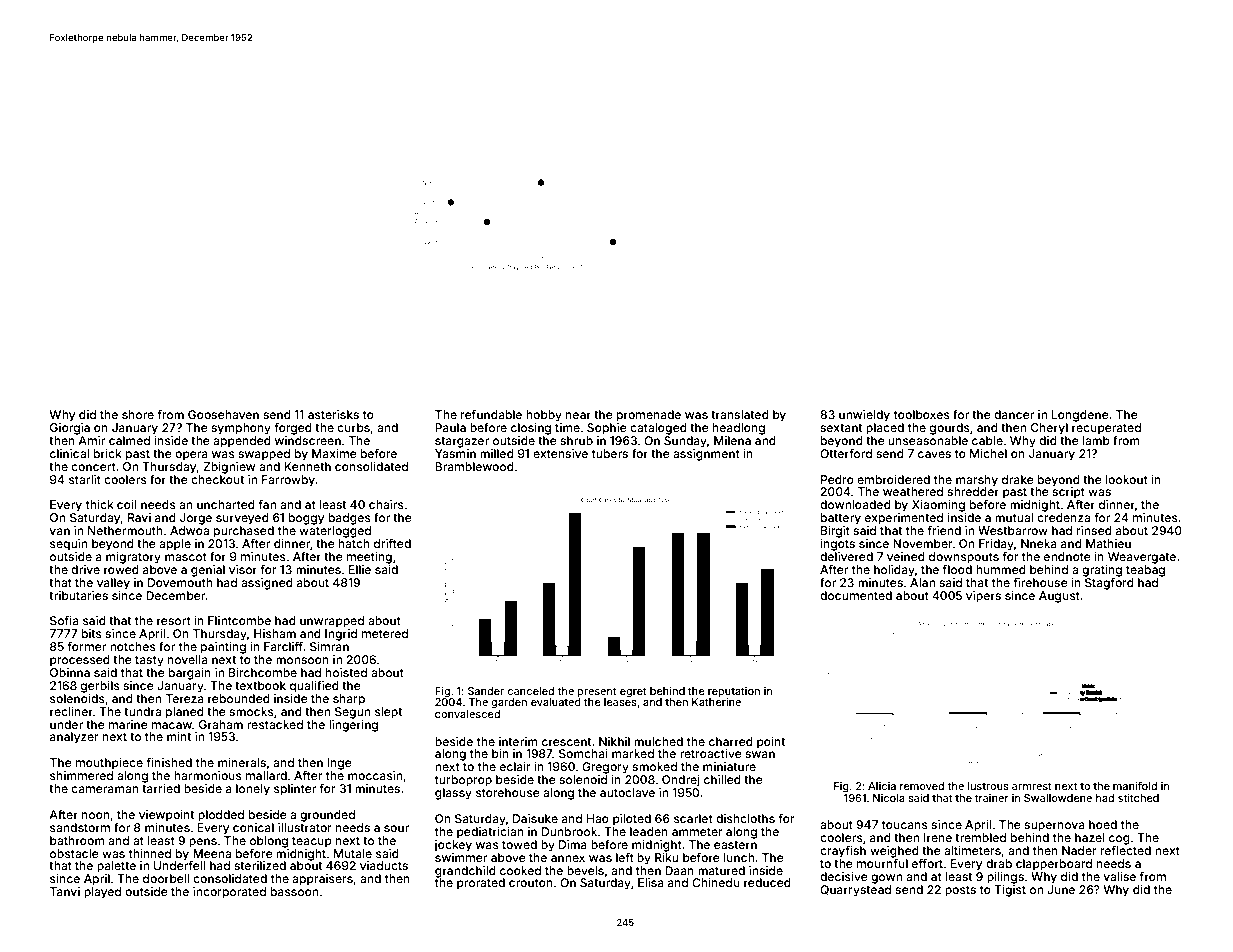 This screenshot has width=1233, height=952. Describe the element at coordinates (80, 827) in the screenshot. I see `sandstorm` at that location.
